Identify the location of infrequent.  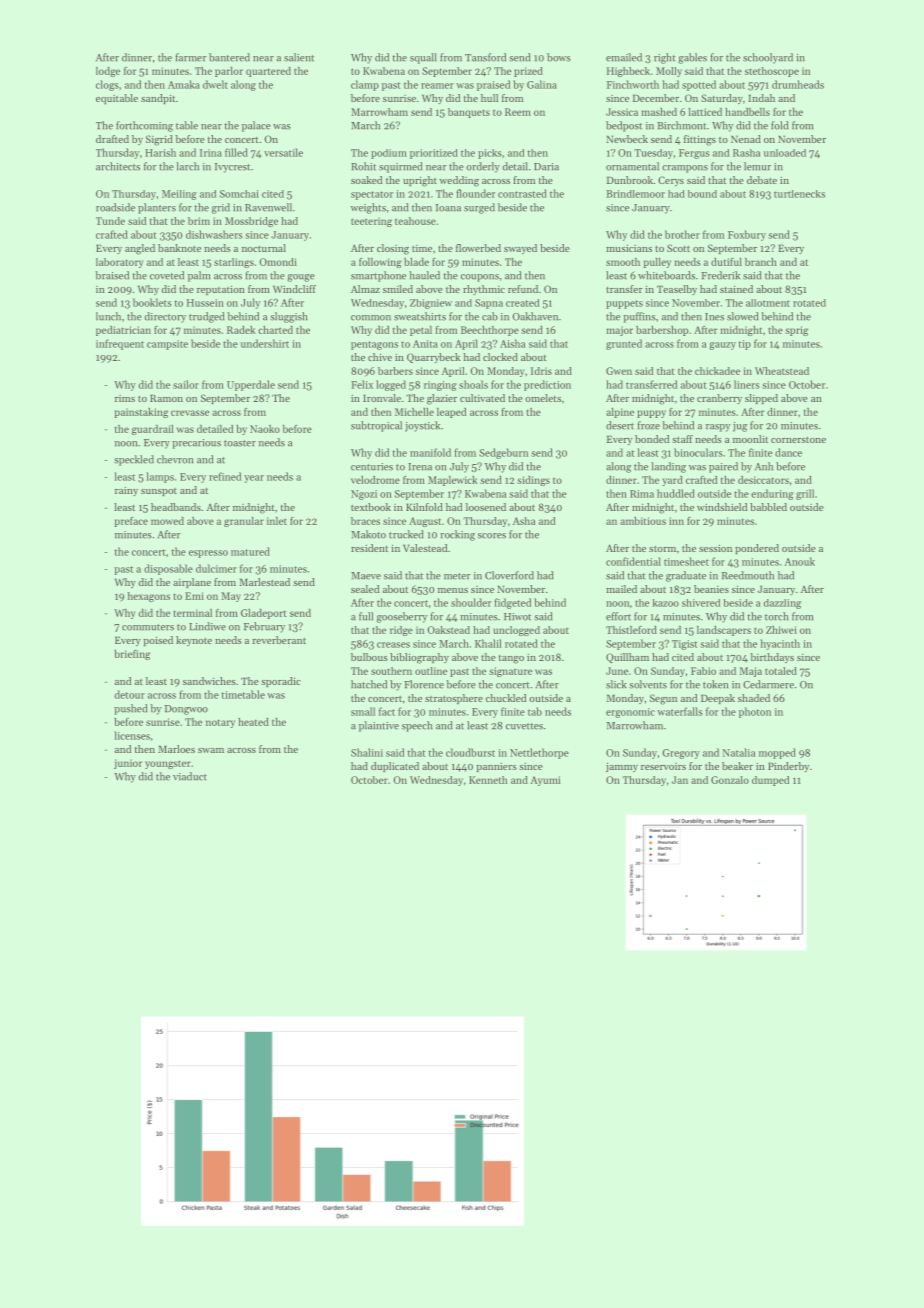
(120, 344).
